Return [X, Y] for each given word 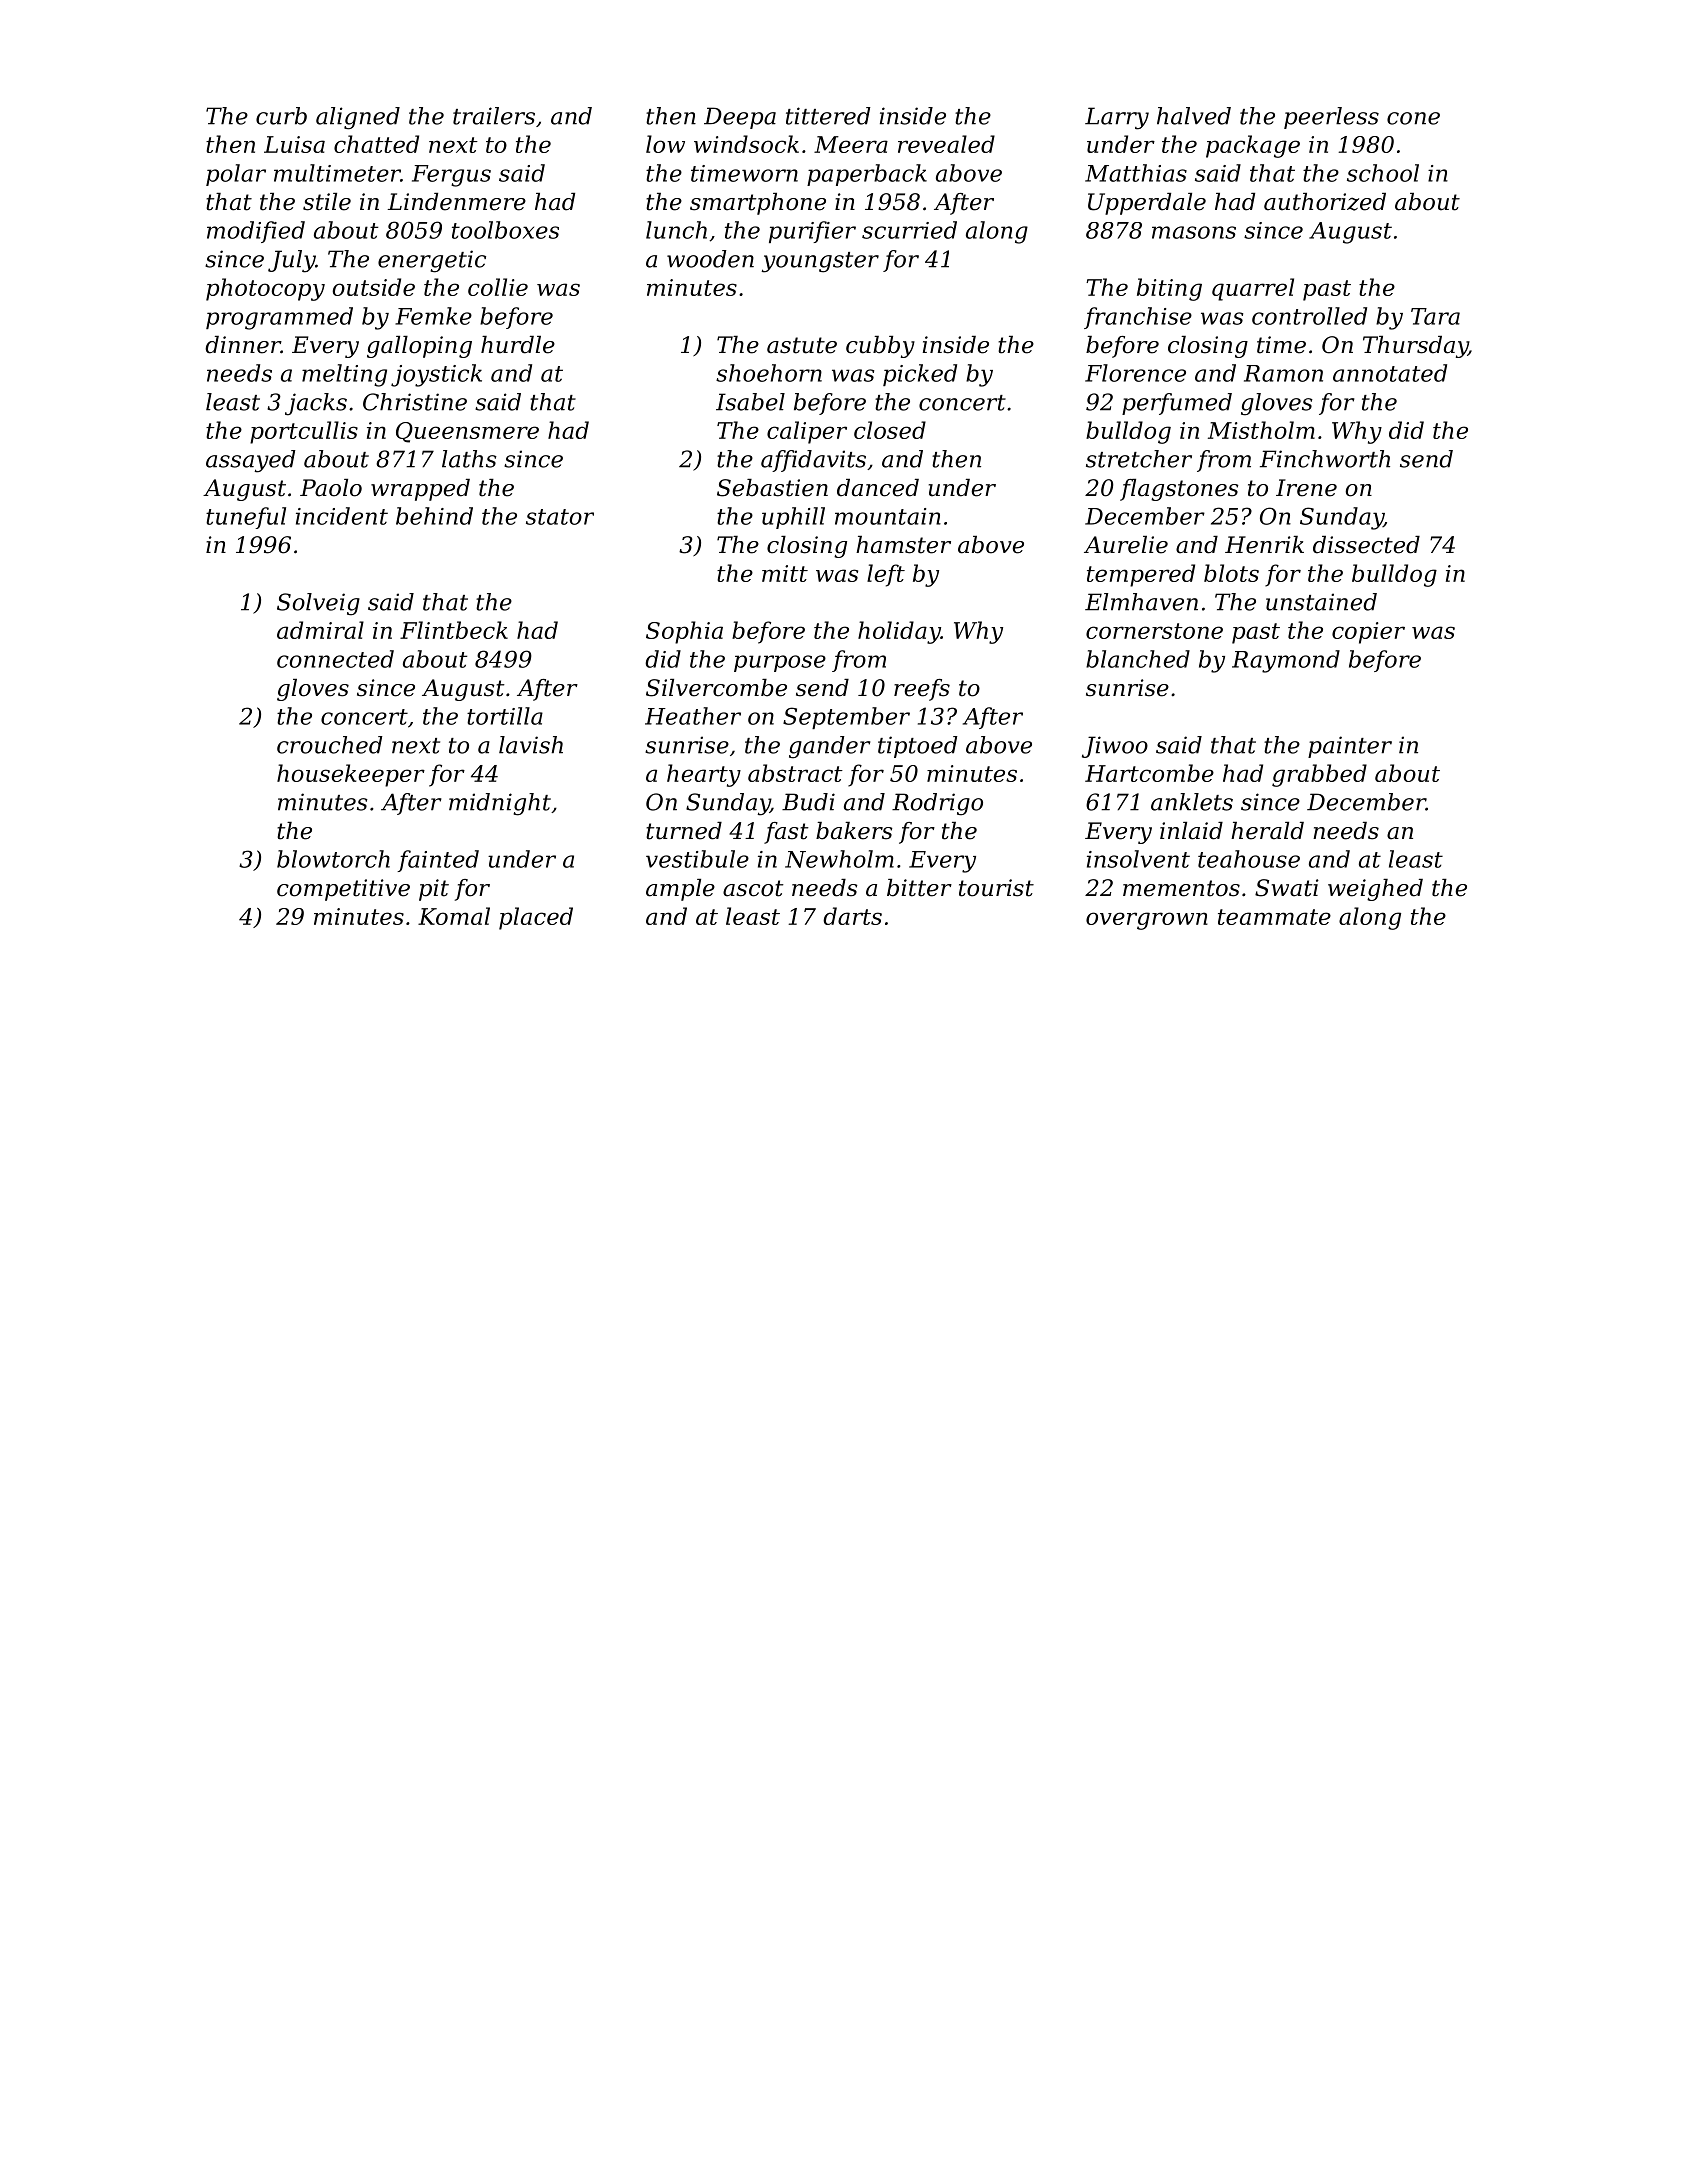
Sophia [684, 632]
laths [469, 459]
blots [1231, 573]
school [1383, 173]
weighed [1375, 890]
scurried [909, 230]
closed [890, 430]
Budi [808, 802]
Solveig [318, 604]
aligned [358, 118]
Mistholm [1261, 430]
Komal [454, 916]
